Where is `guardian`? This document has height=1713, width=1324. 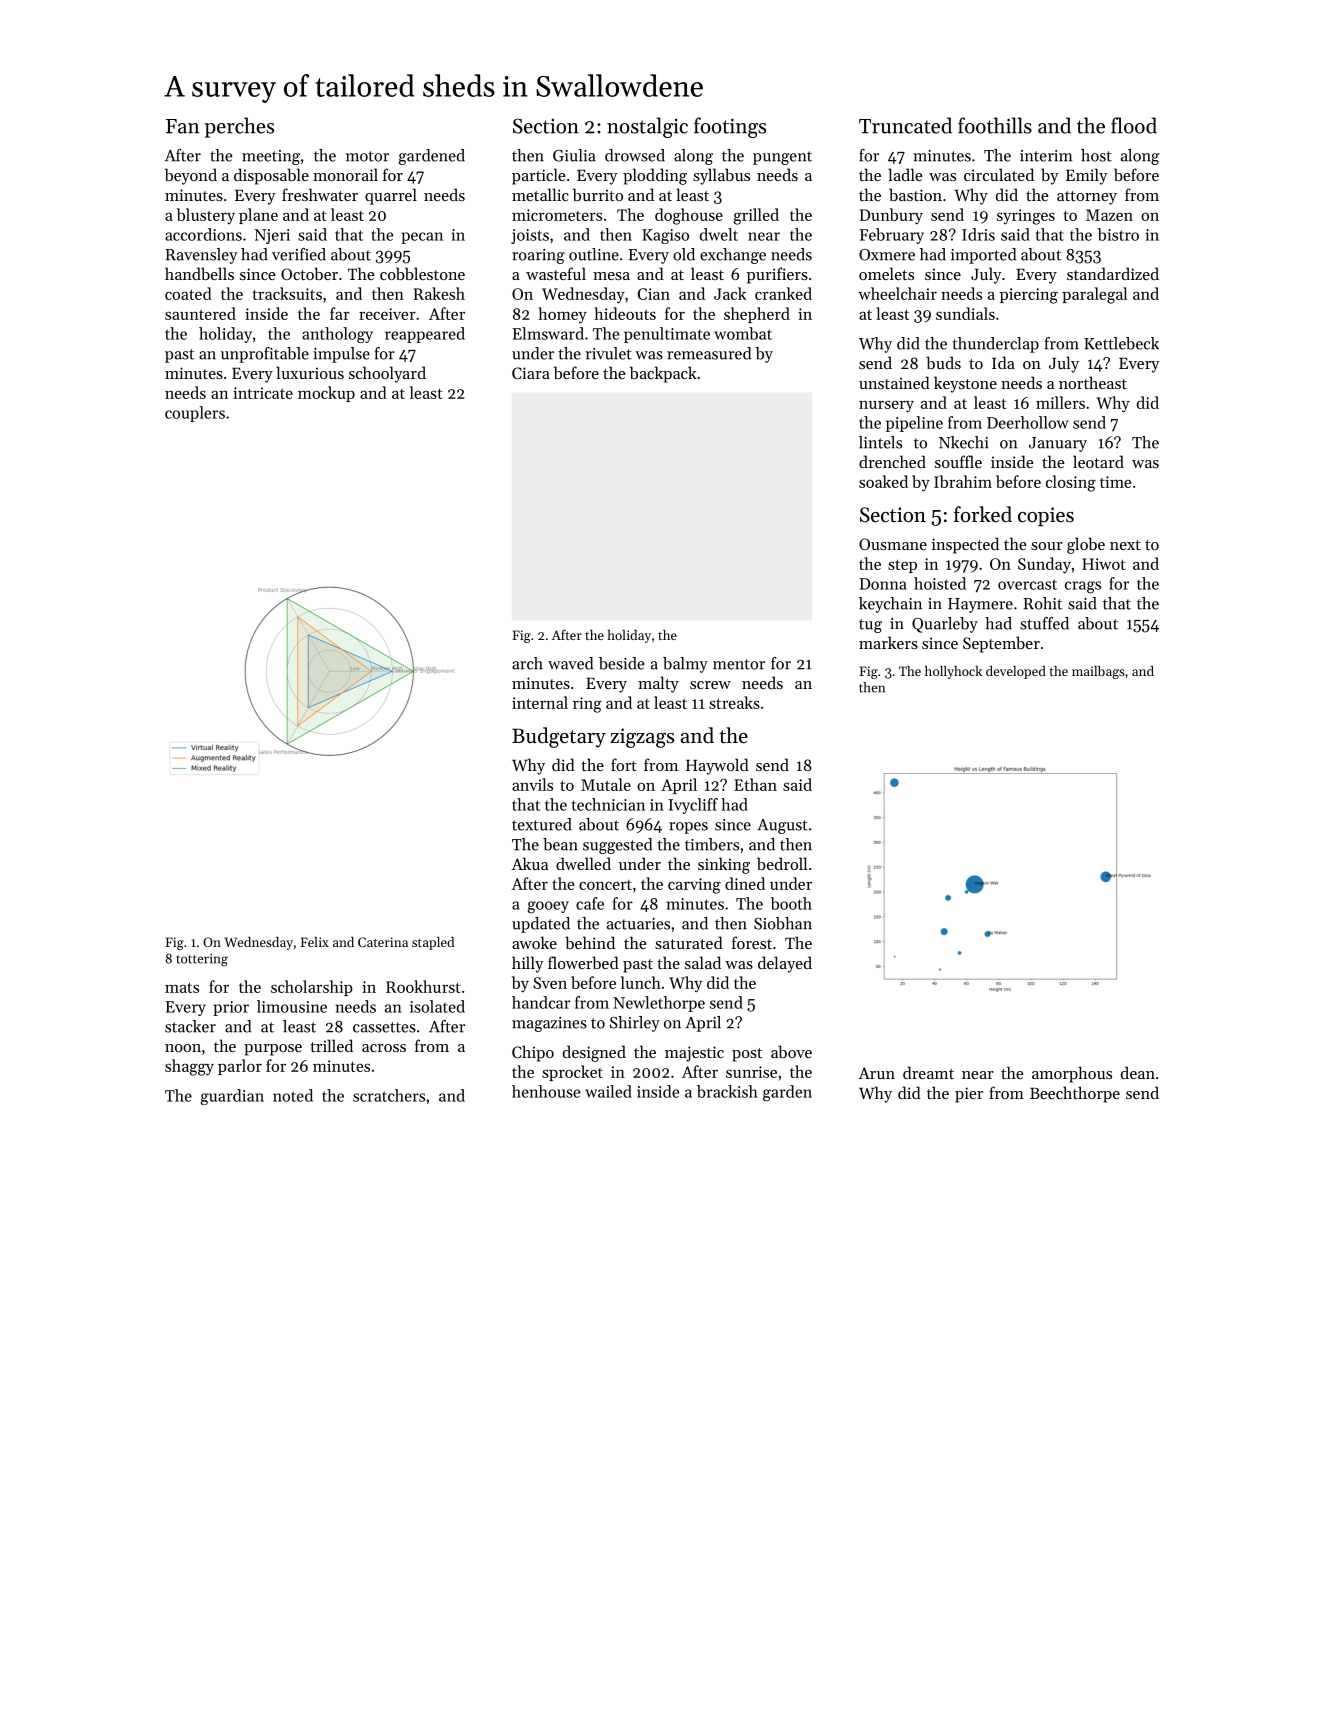
guardian is located at coordinates (232, 1097).
